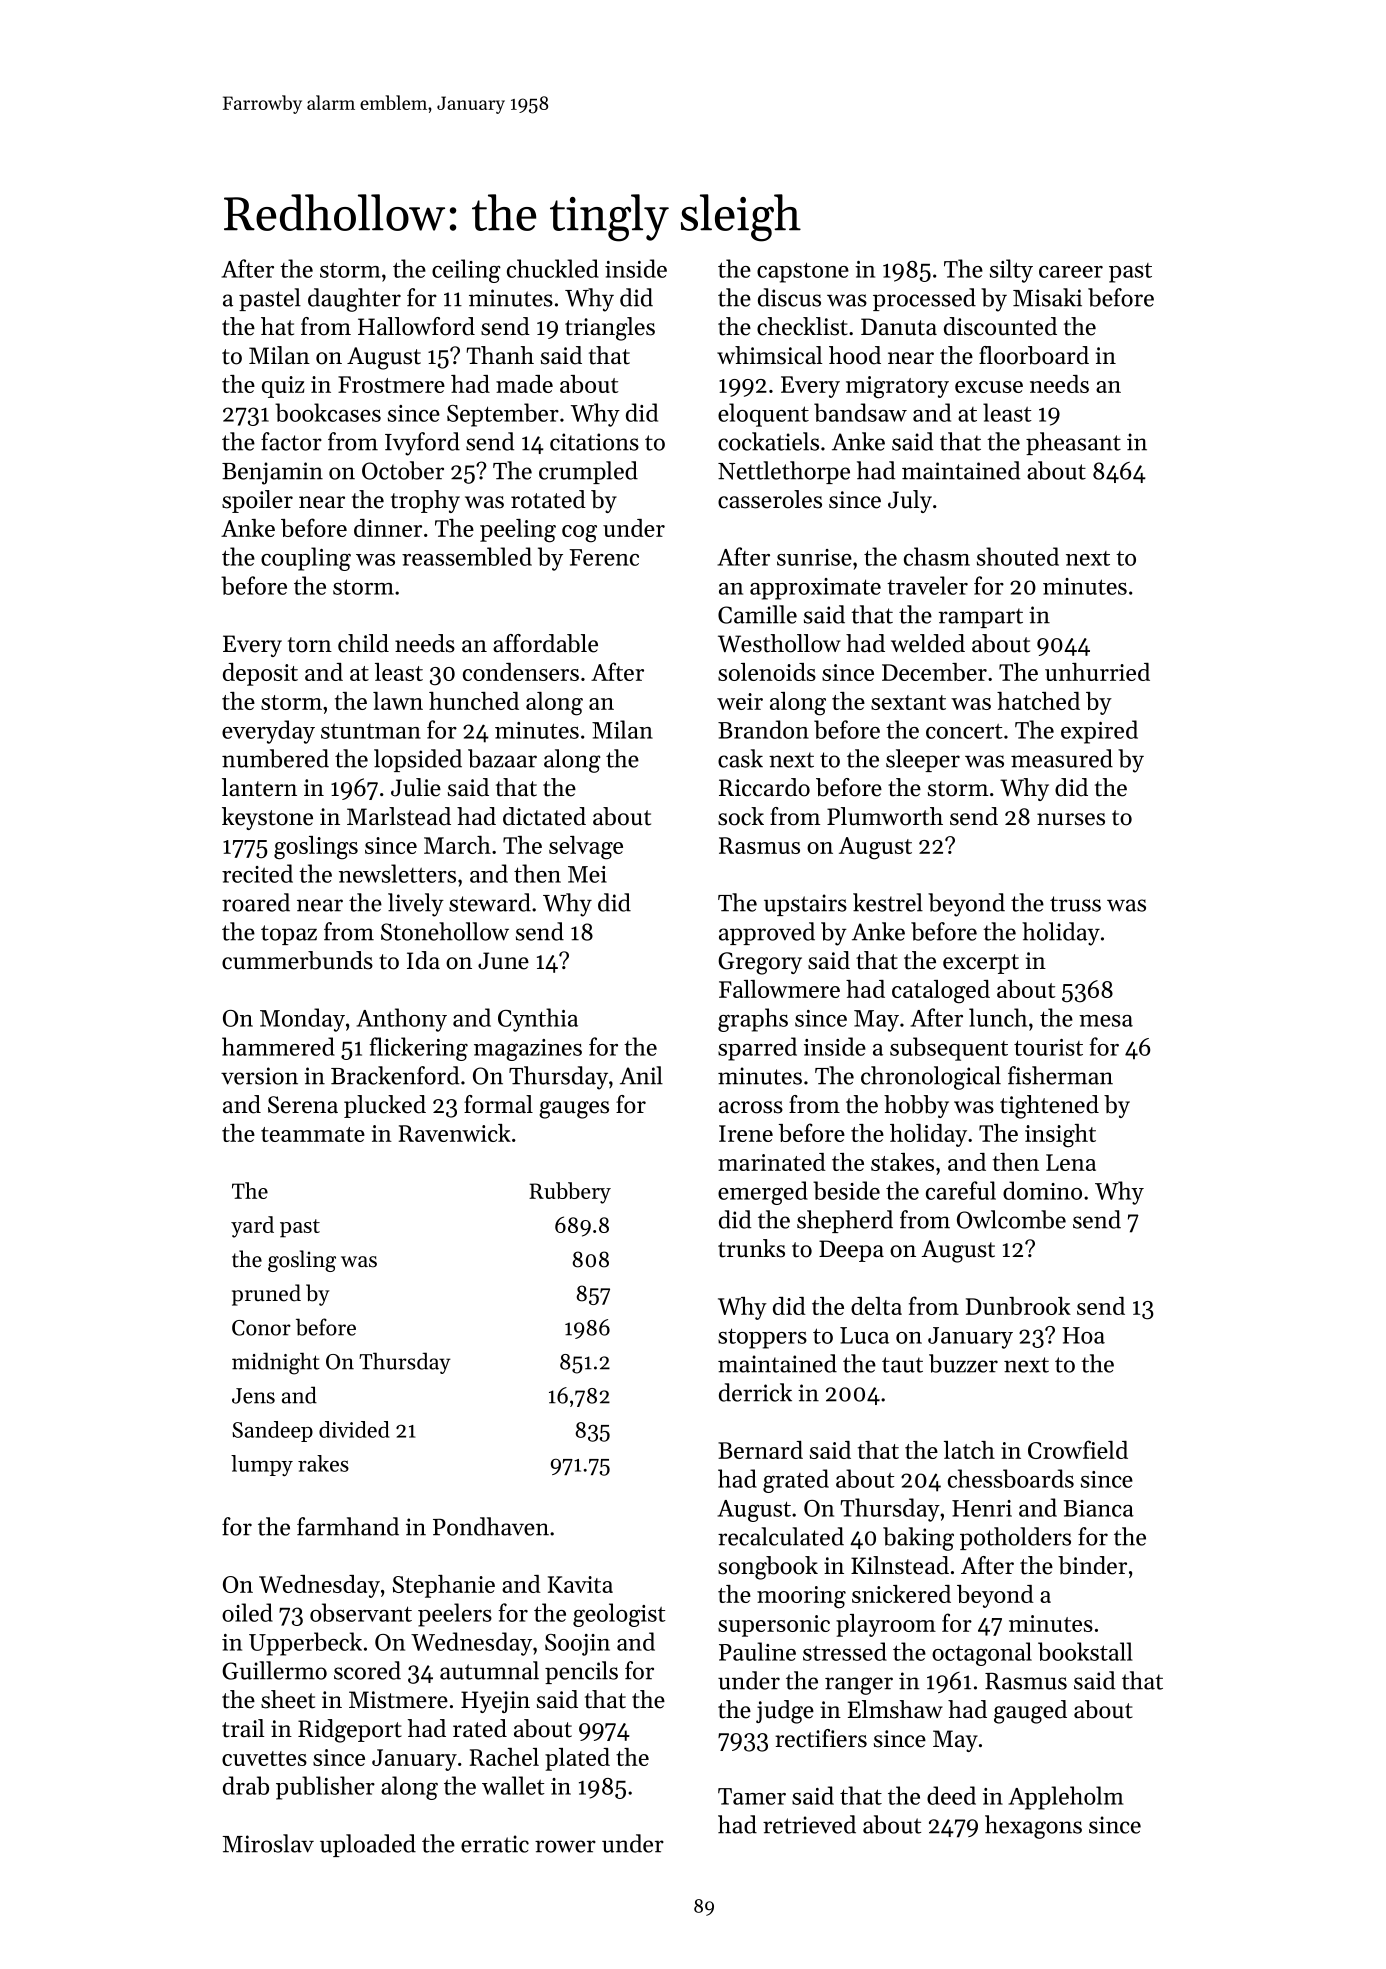  What do you see at coordinates (303, 1105) in the image?
I see `Serena` at bounding box center [303, 1105].
